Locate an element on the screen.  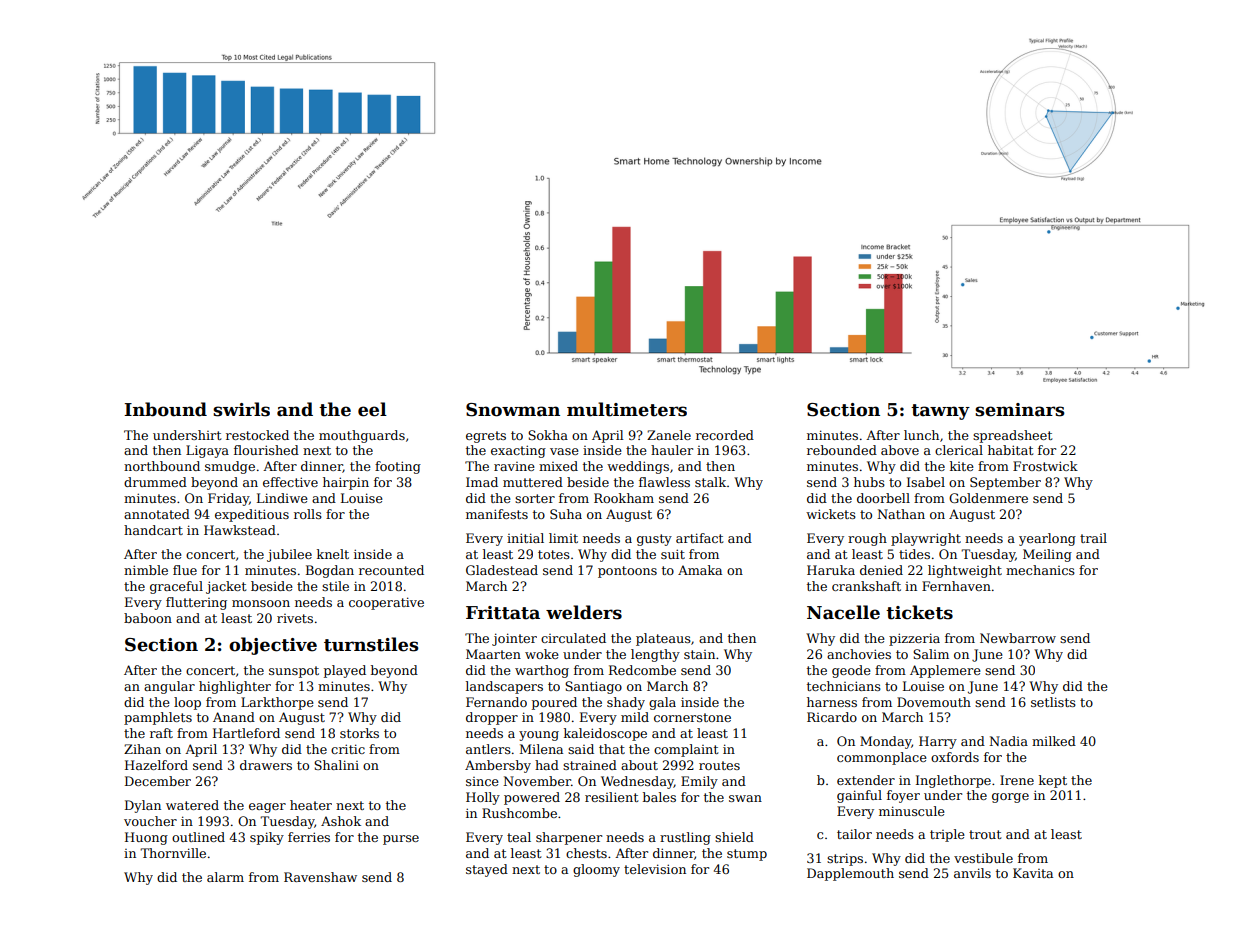
seminars is located at coordinates (1019, 410).
